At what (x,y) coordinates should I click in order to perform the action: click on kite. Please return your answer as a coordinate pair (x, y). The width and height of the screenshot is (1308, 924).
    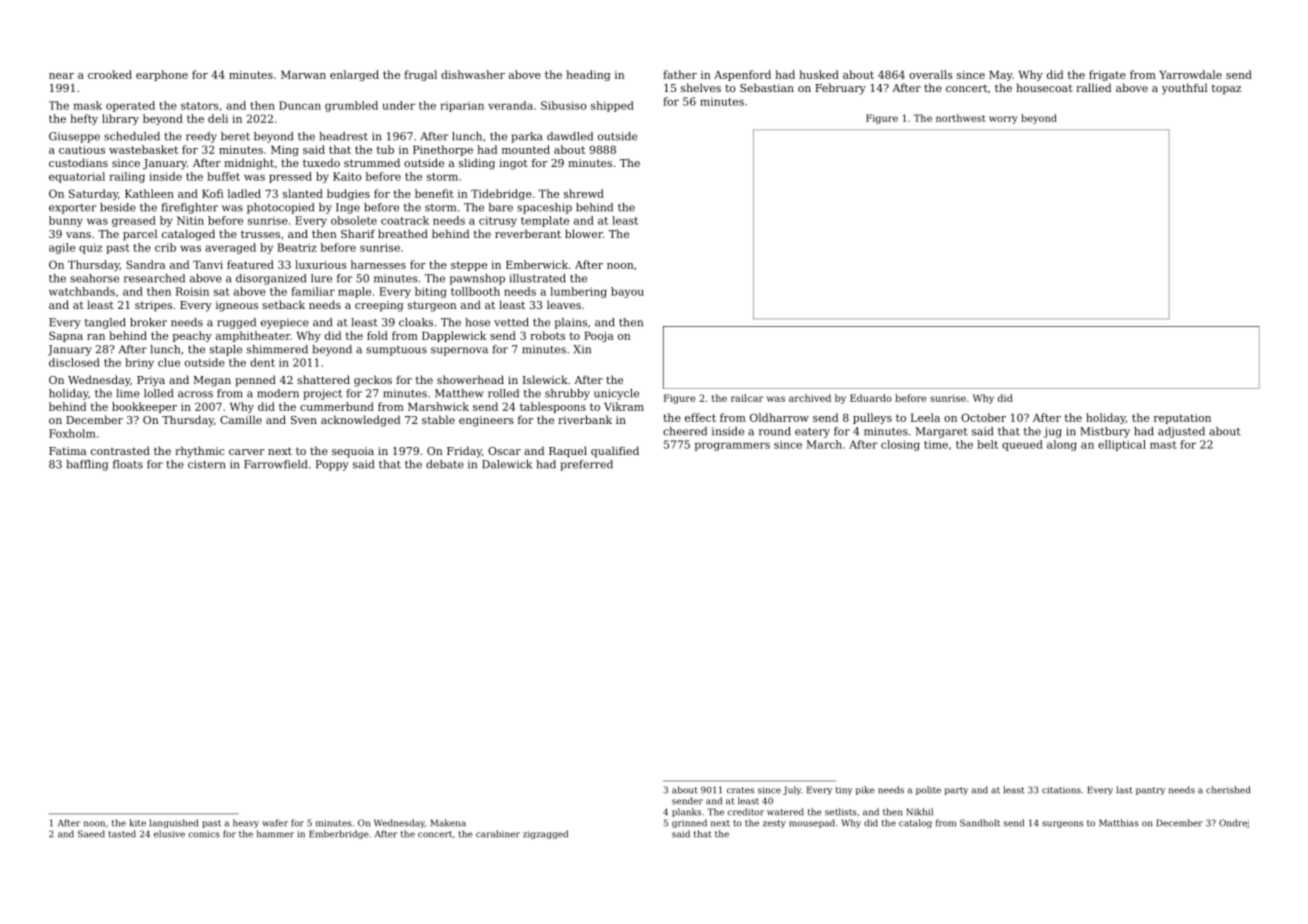
    Looking at the image, I should click on (137, 823).
